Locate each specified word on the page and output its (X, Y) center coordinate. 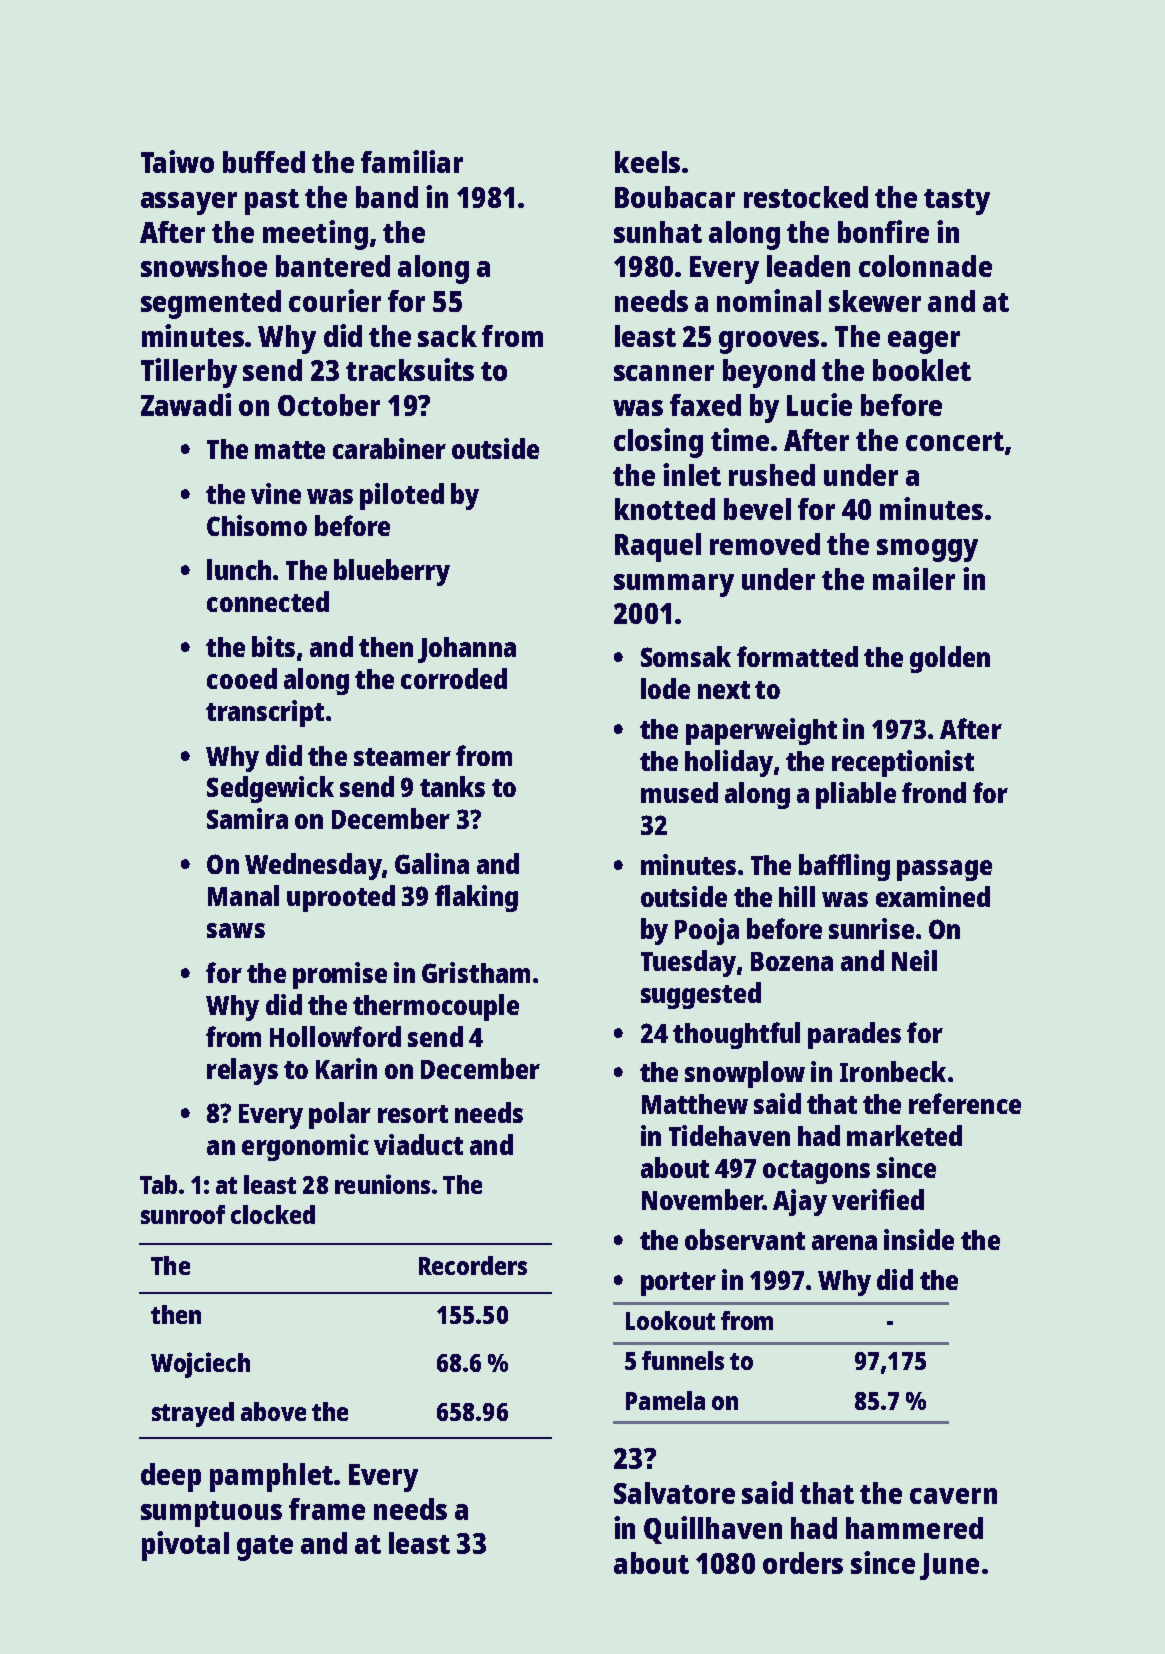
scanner (664, 373)
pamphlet (271, 1477)
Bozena (792, 961)
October (329, 405)
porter (678, 1284)
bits (273, 646)
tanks (452, 786)
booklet (922, 370)
